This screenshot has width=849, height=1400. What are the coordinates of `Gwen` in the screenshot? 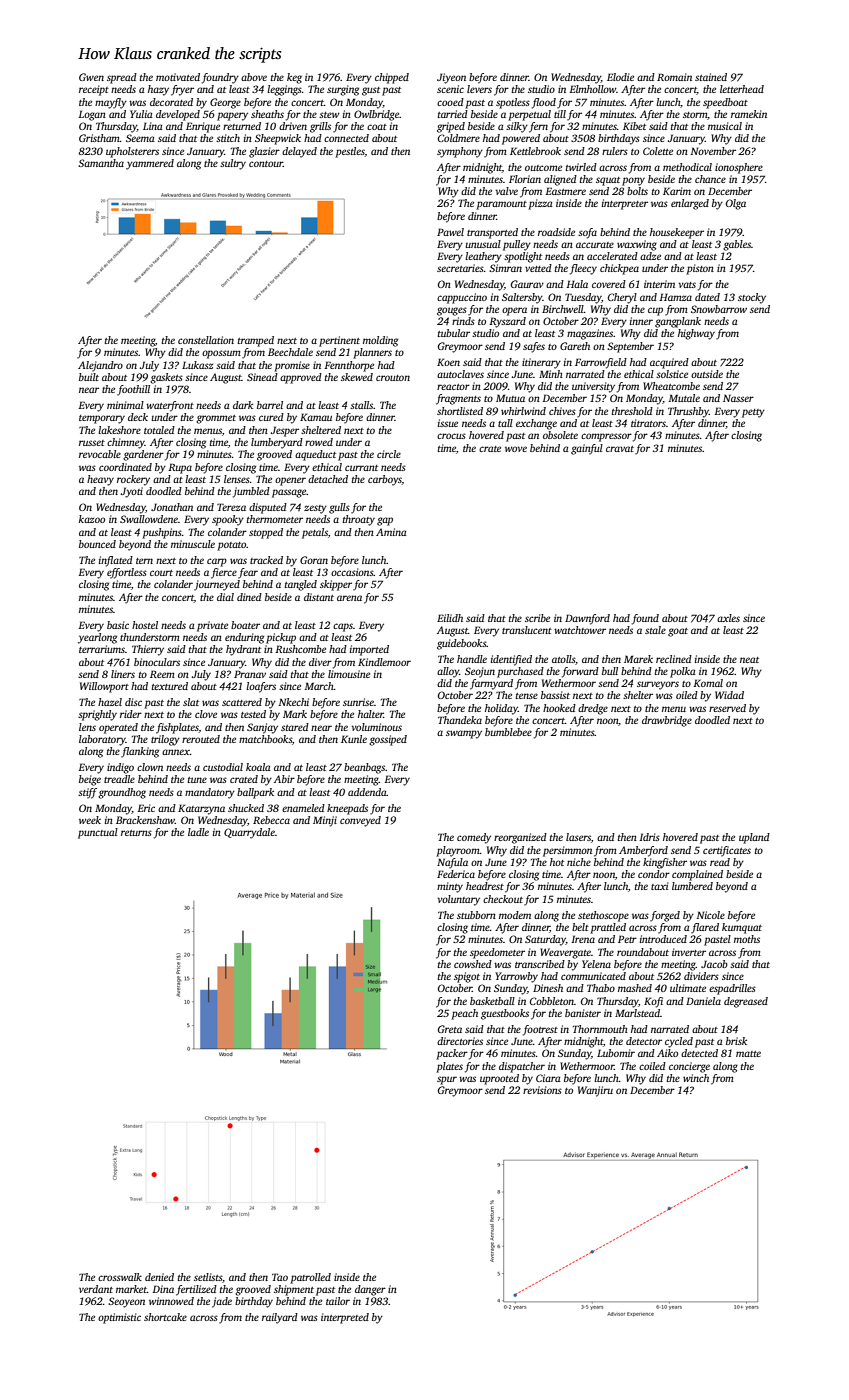 It's located at (91, 77).
